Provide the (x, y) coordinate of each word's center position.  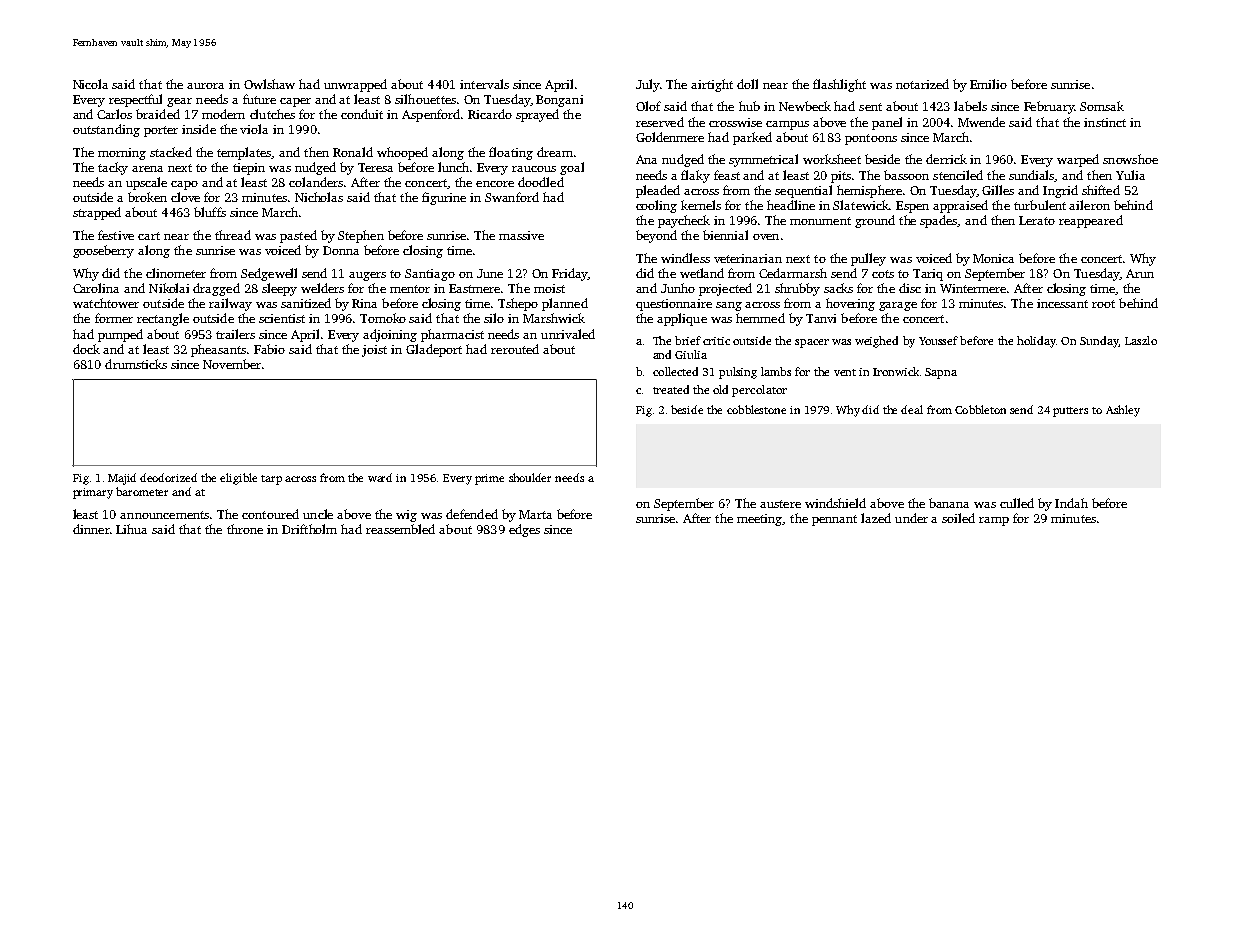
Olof (648, 106)
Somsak (1102, 106)
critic (716, 341)
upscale (146, 183)
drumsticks (136, 364)
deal (912, 409)
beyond (656, 236)
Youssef (938, 340)
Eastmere (475, 288)
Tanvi (821, 318)
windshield (835, 503)
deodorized (168, 477)
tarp (271, 480)
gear (179, 102)
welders (322, 288)
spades (939, 221)
